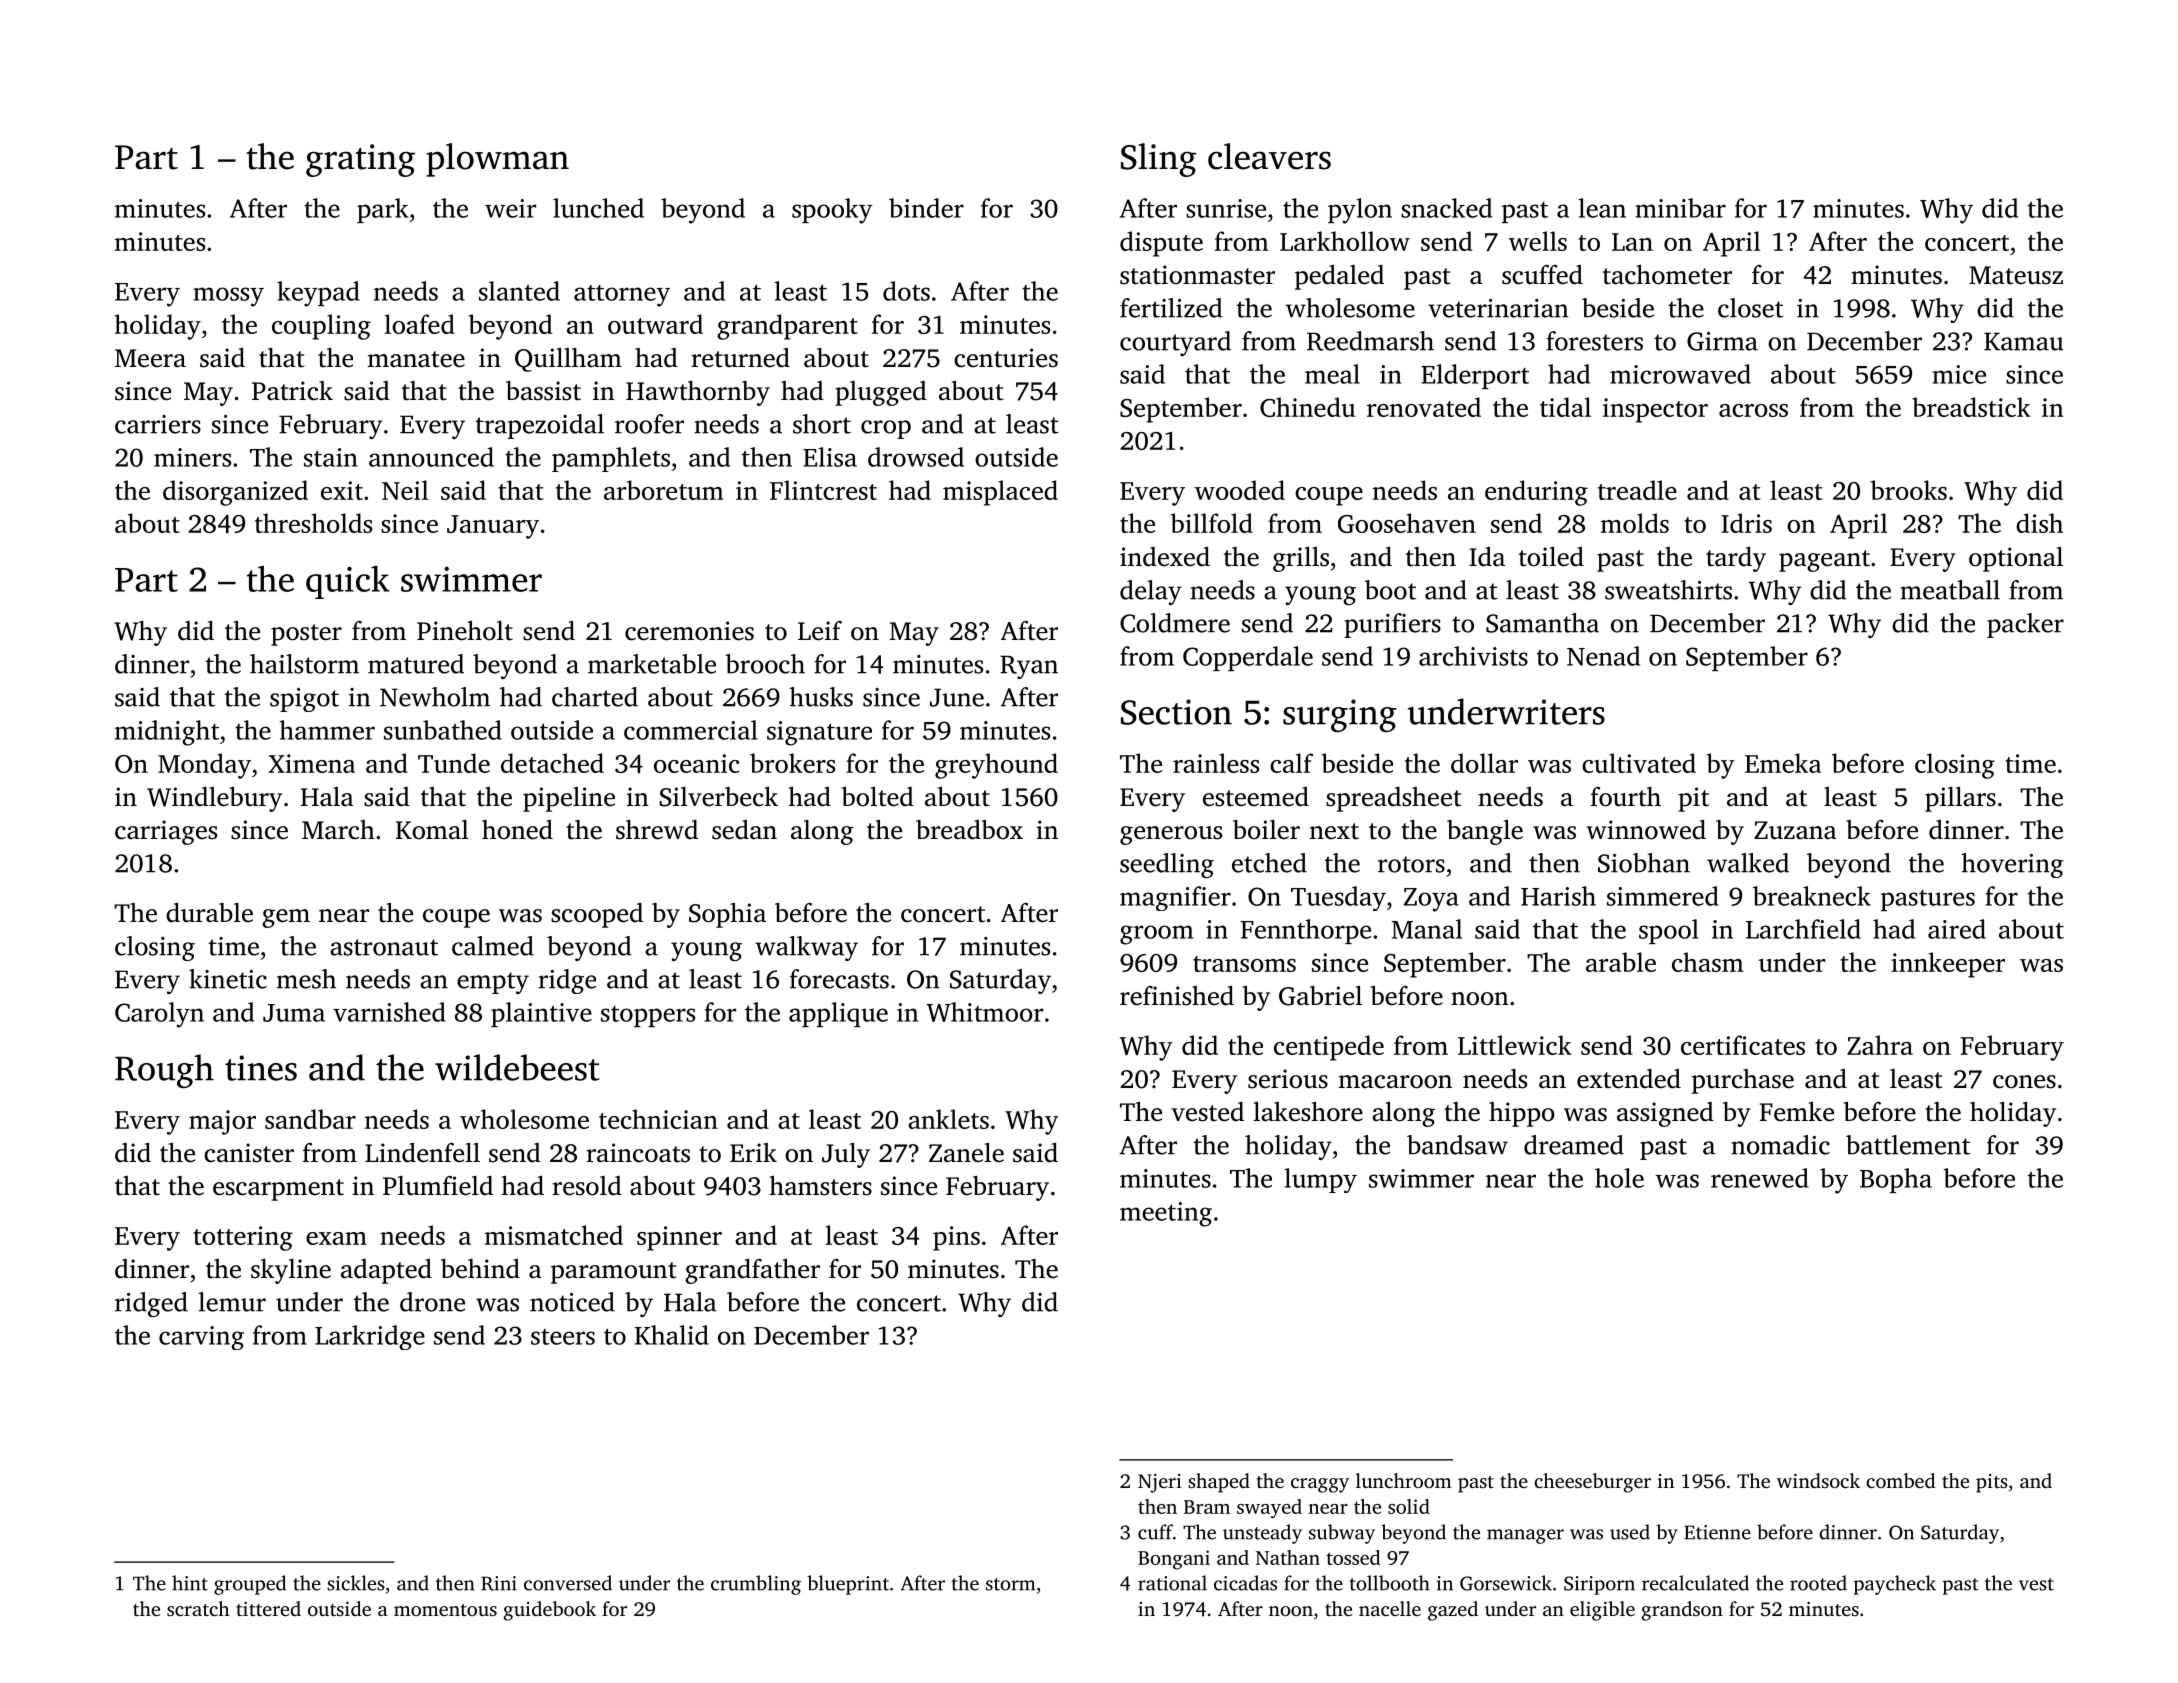  I want to click on Mateusz, so click(2016, 275).
